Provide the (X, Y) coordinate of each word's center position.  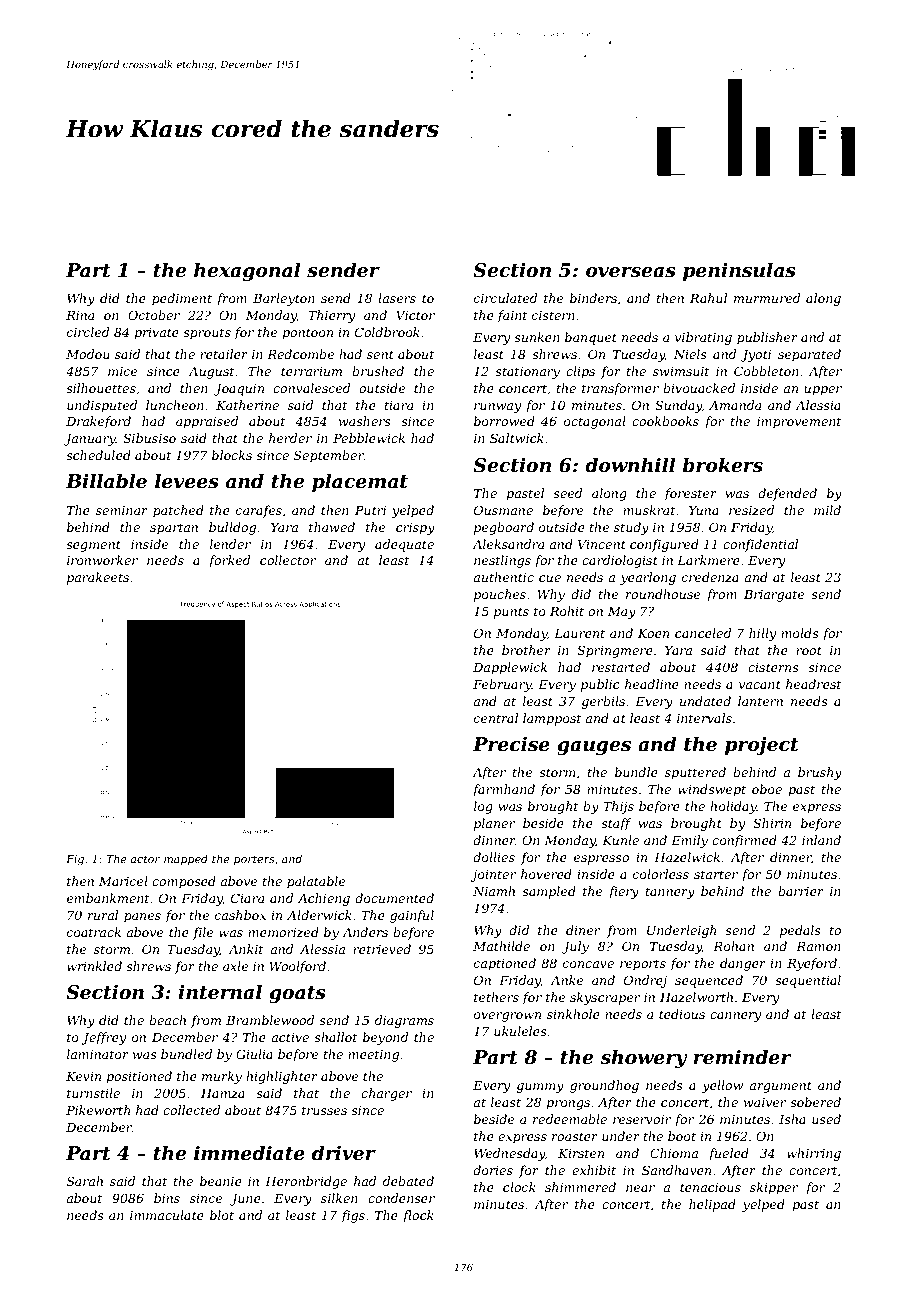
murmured (767, 298)
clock (519, 1187)
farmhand (503, 790)
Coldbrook (387, 332)
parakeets (98, 578)
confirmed (744, 841)
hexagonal (247, 271)
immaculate (167, 1215)
